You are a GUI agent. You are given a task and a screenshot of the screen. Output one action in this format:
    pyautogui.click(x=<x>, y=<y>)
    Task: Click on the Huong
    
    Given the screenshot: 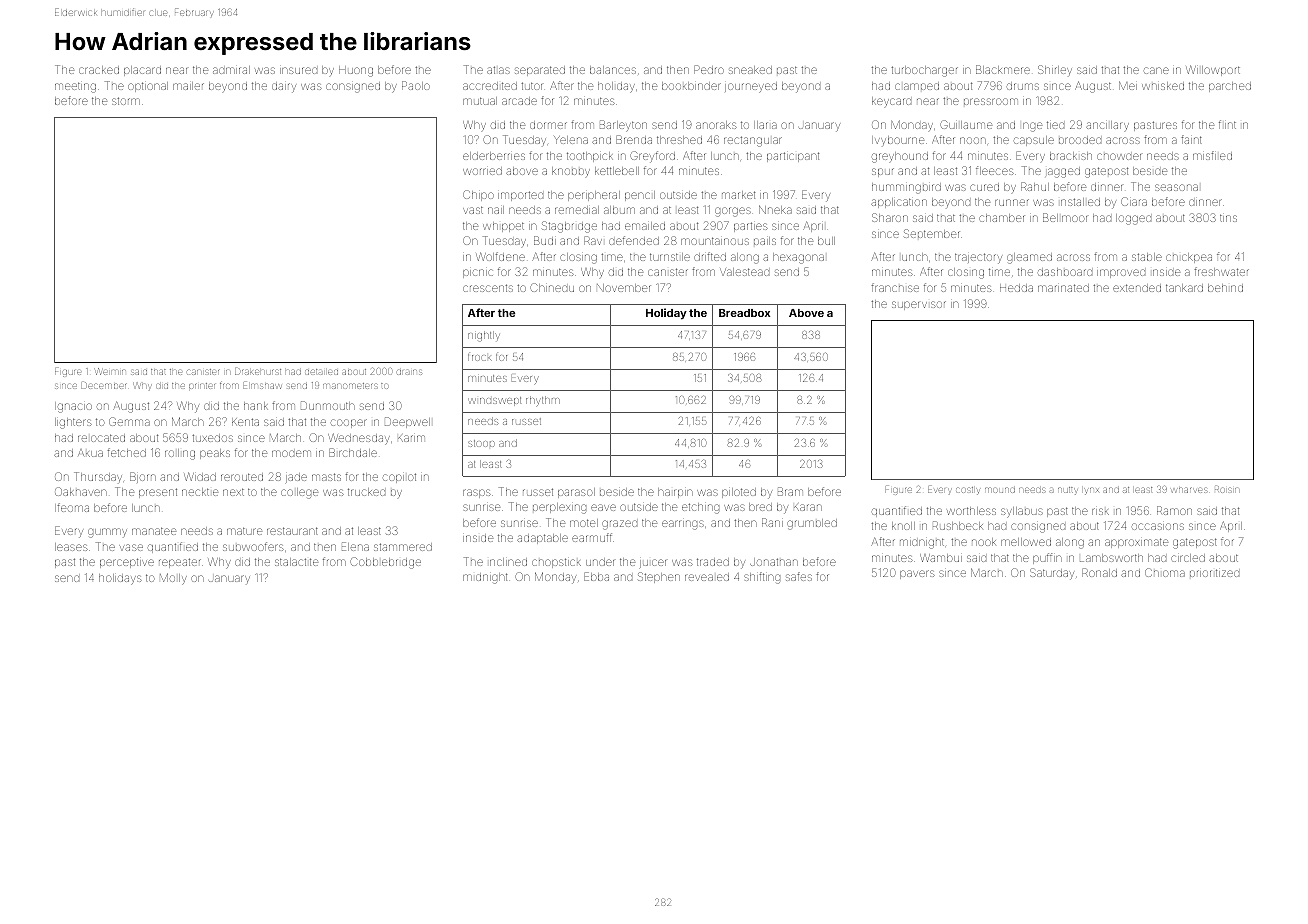 What is the action you would take?
    pyautogui.click(x=356, y=71)
